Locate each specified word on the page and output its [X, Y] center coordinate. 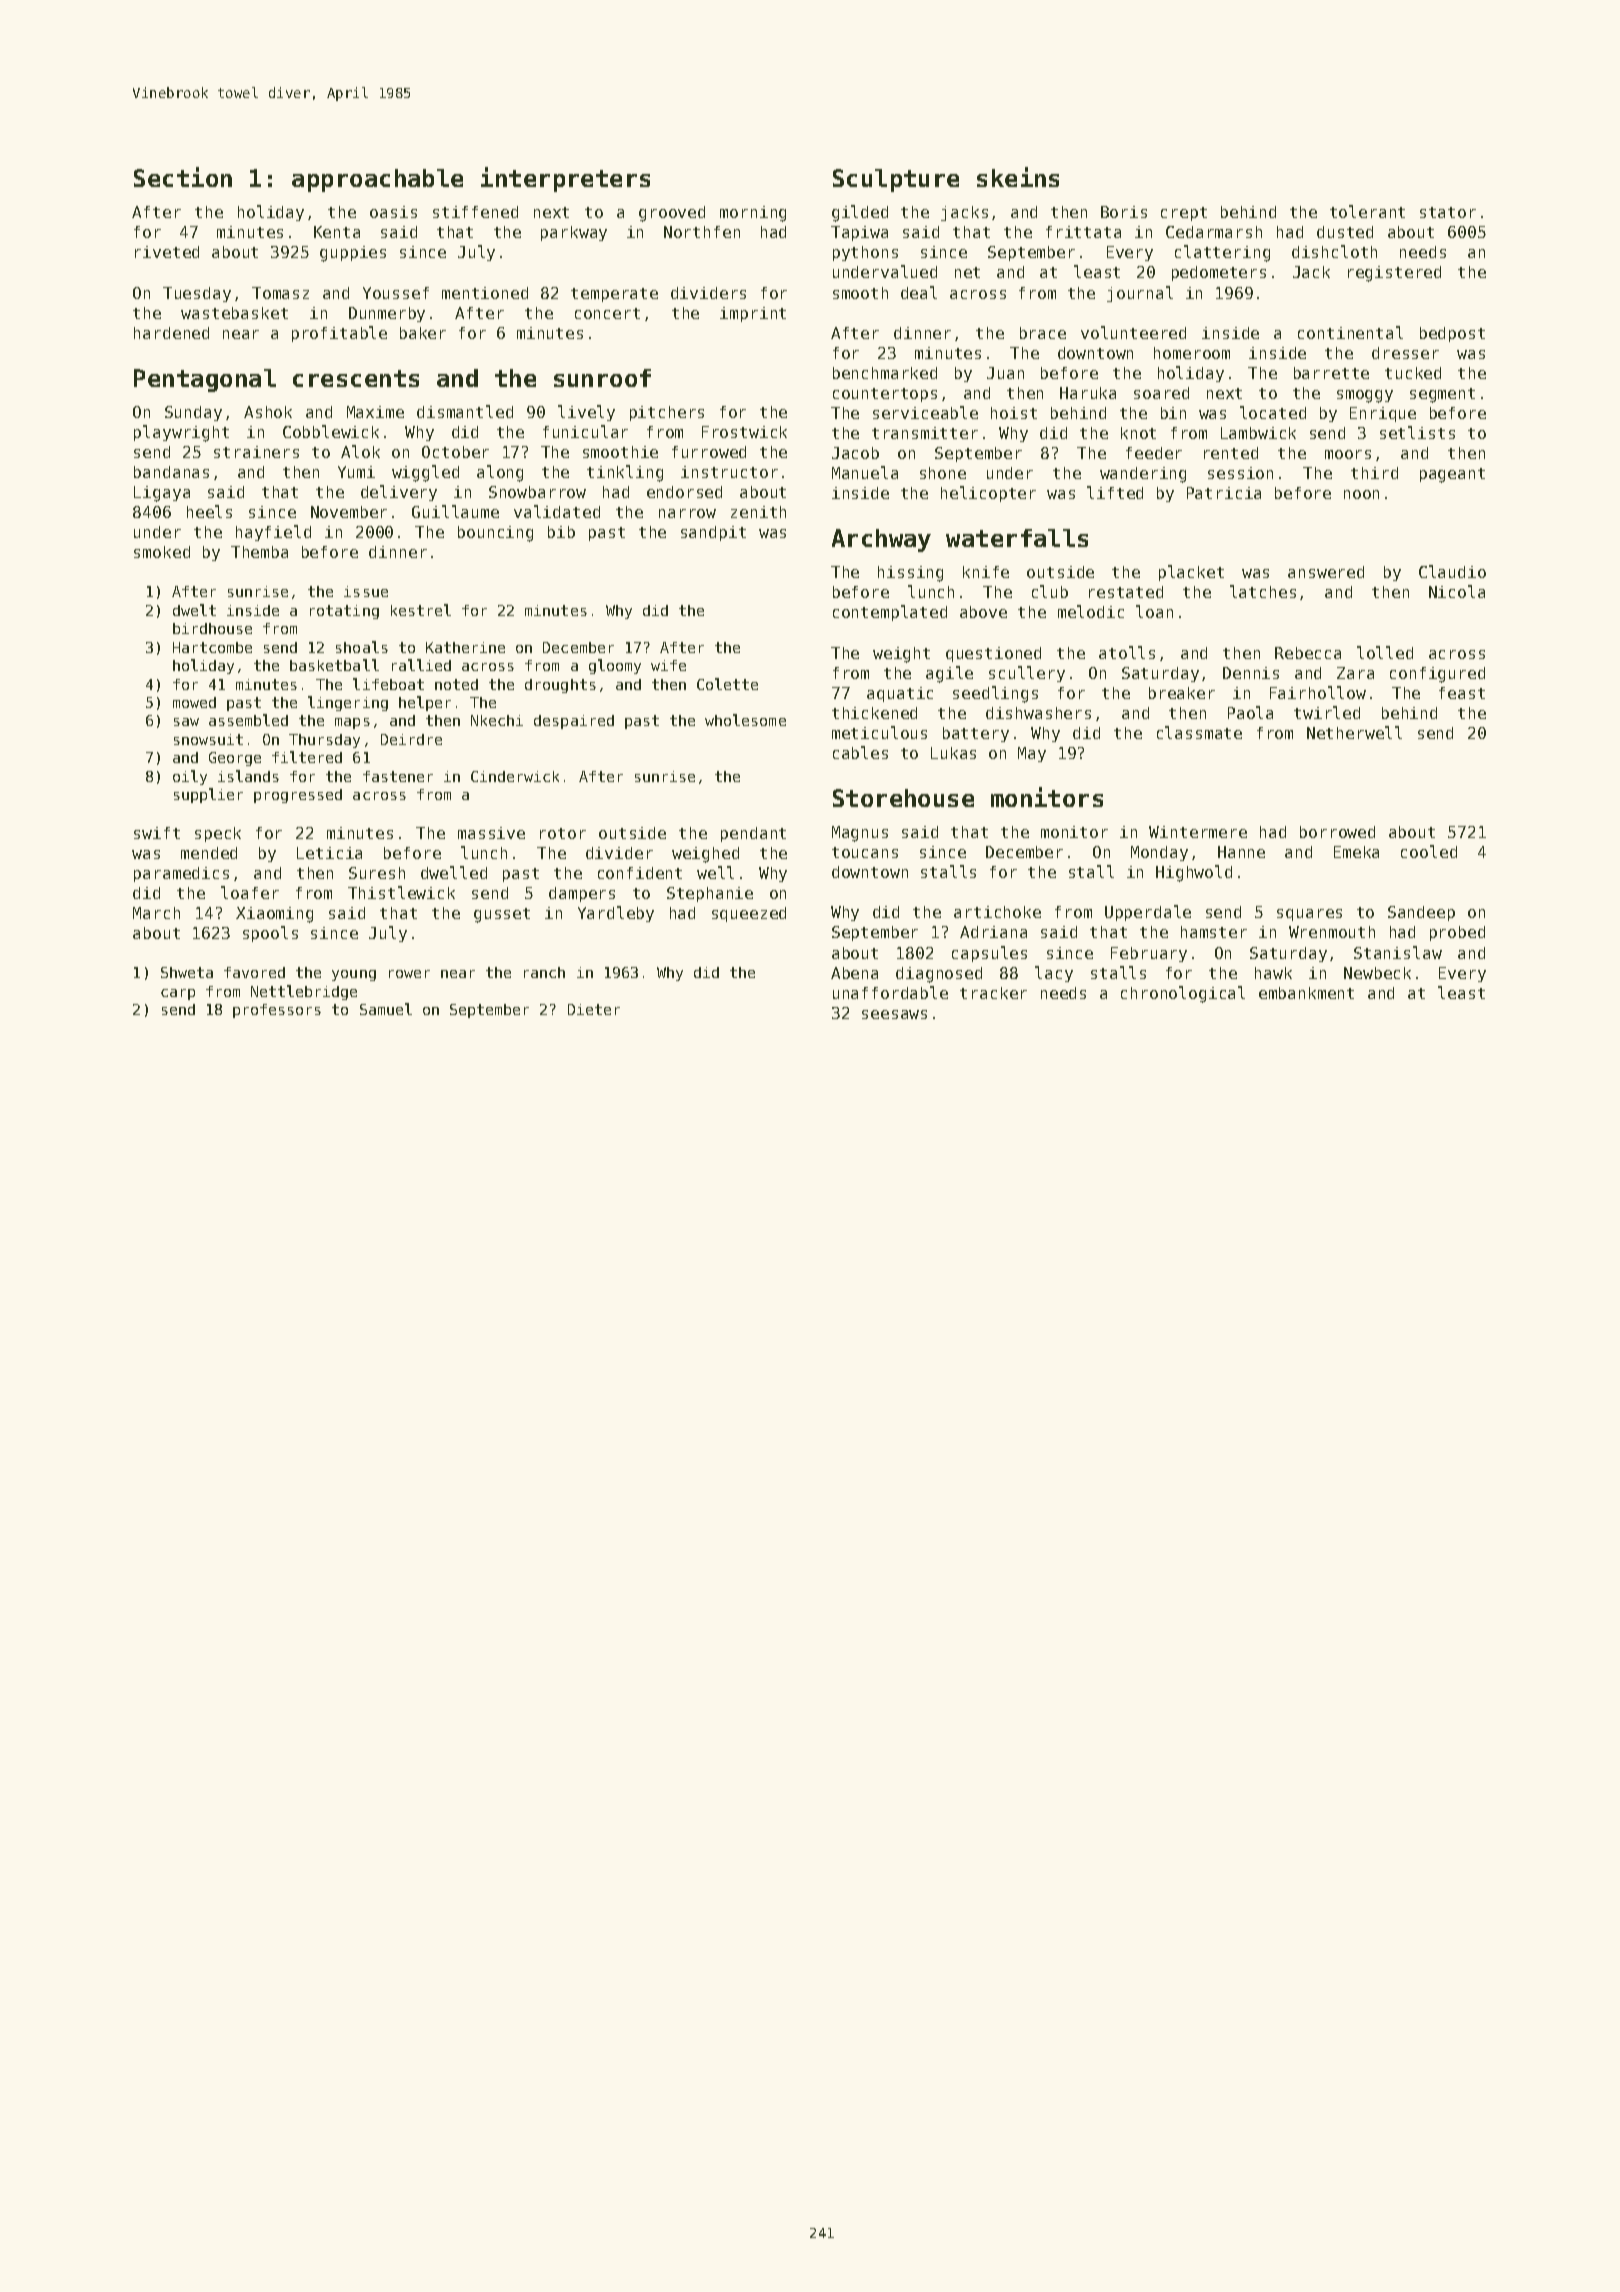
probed [1457, 933]
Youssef [396, 293]
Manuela [865, 472]
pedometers [1219, 273]
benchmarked [885, 373]
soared [1161, 393]
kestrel [421, 610]
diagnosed [939, 975]
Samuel [386, 1009]
